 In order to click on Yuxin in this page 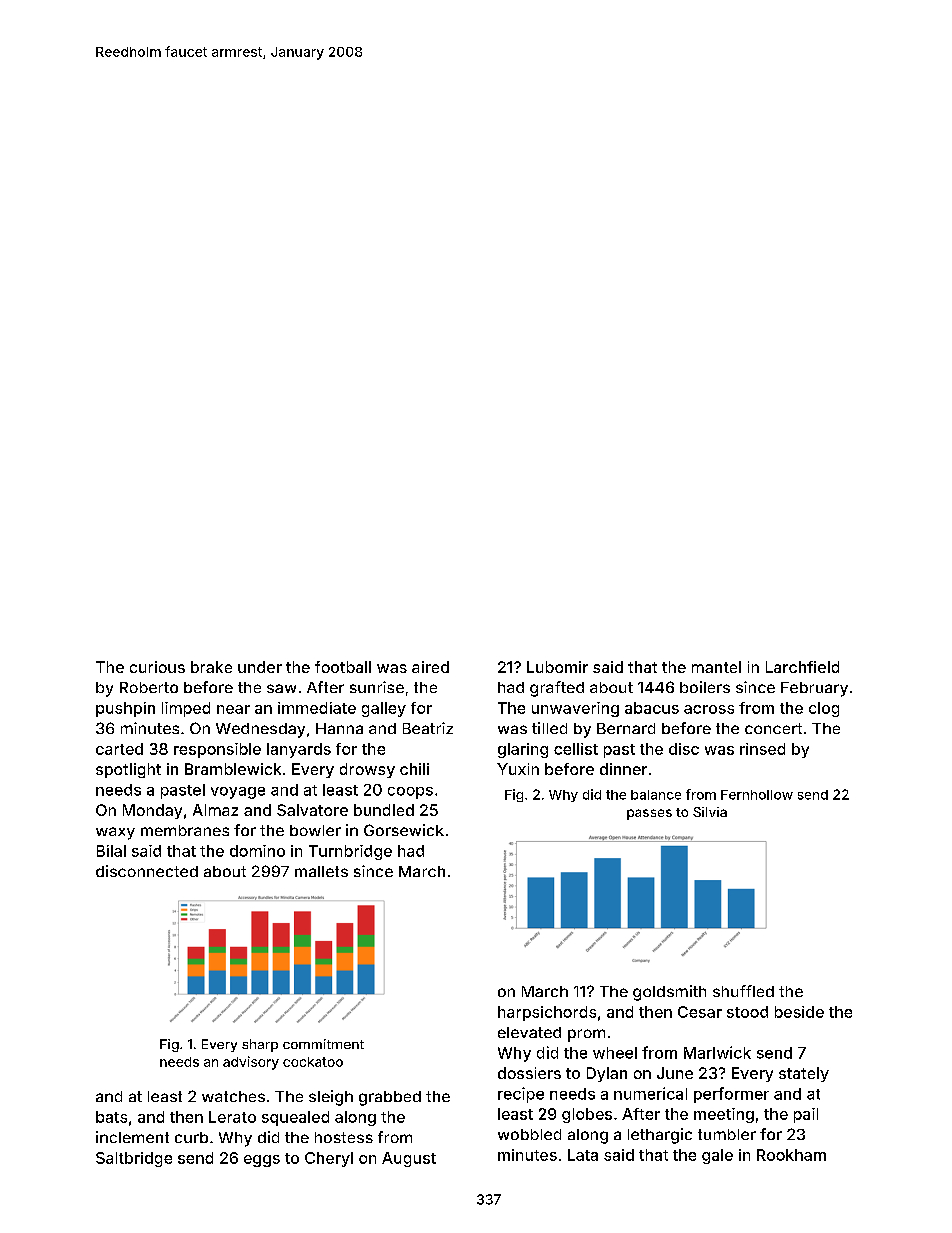, I will do `click(518, 769)`.
